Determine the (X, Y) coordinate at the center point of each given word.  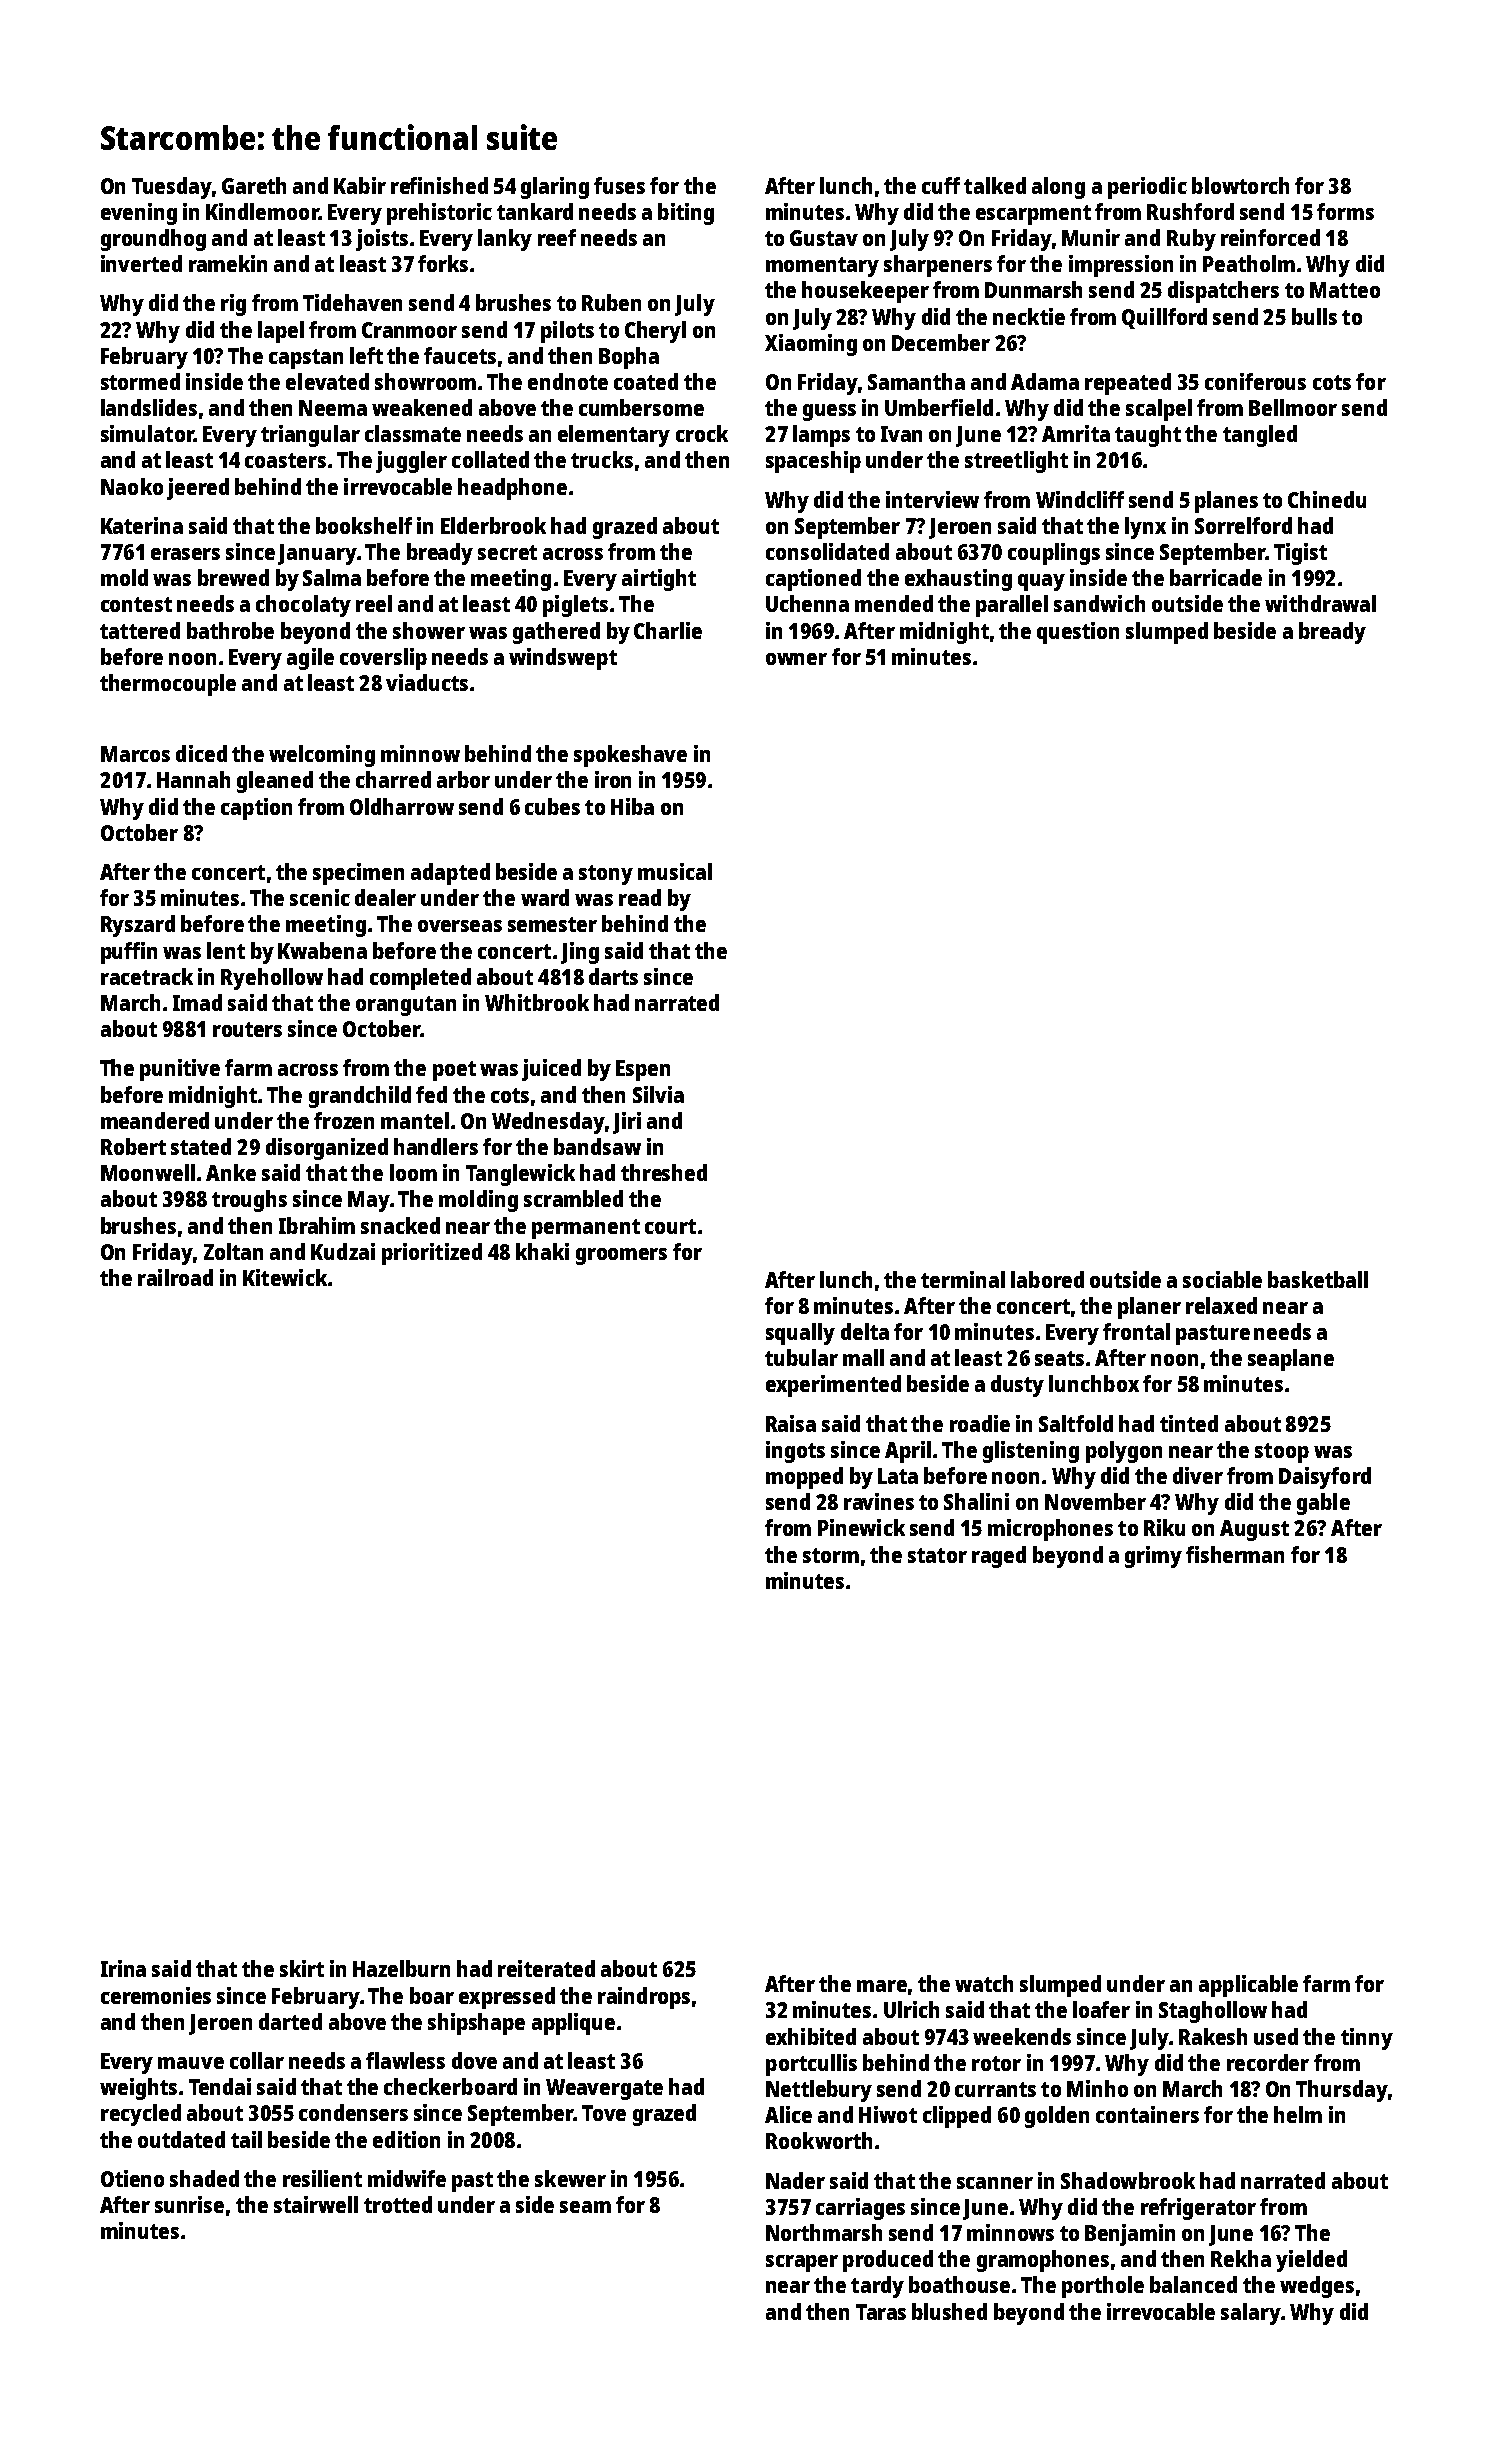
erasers (185, 554)
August (1254, 1530)
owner (796, 659)
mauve (191, 2063)
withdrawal (1320, 603)
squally (800, 1334)
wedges (1317, 2287)
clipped (957, 2117)
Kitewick (285, 1277)
